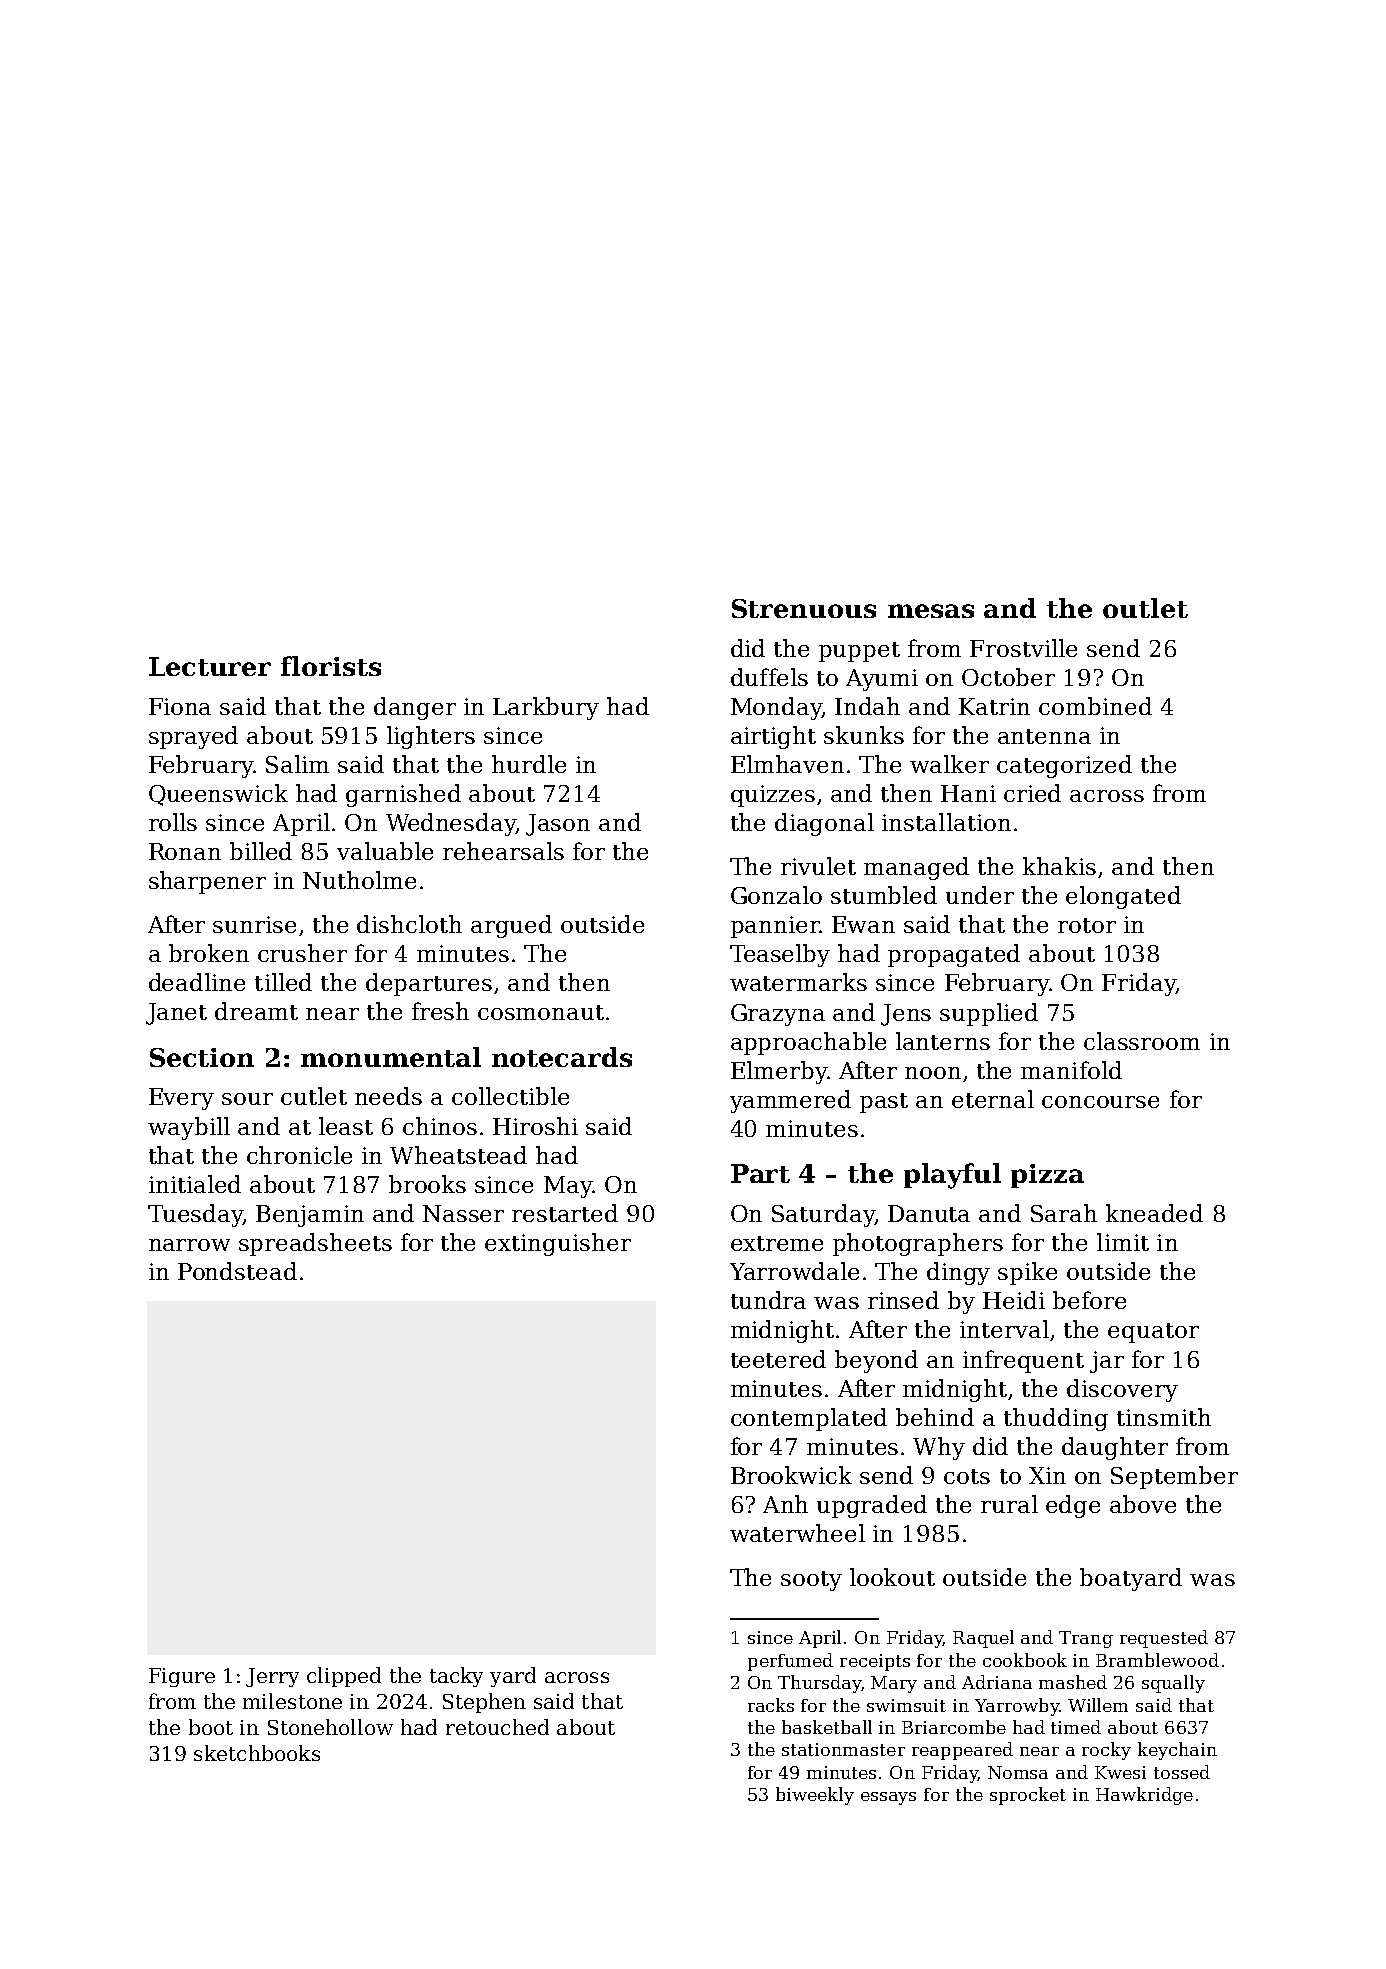  Describe the element at coordinates (237, 1271) in the image. I see `Pondstead` at that location.
